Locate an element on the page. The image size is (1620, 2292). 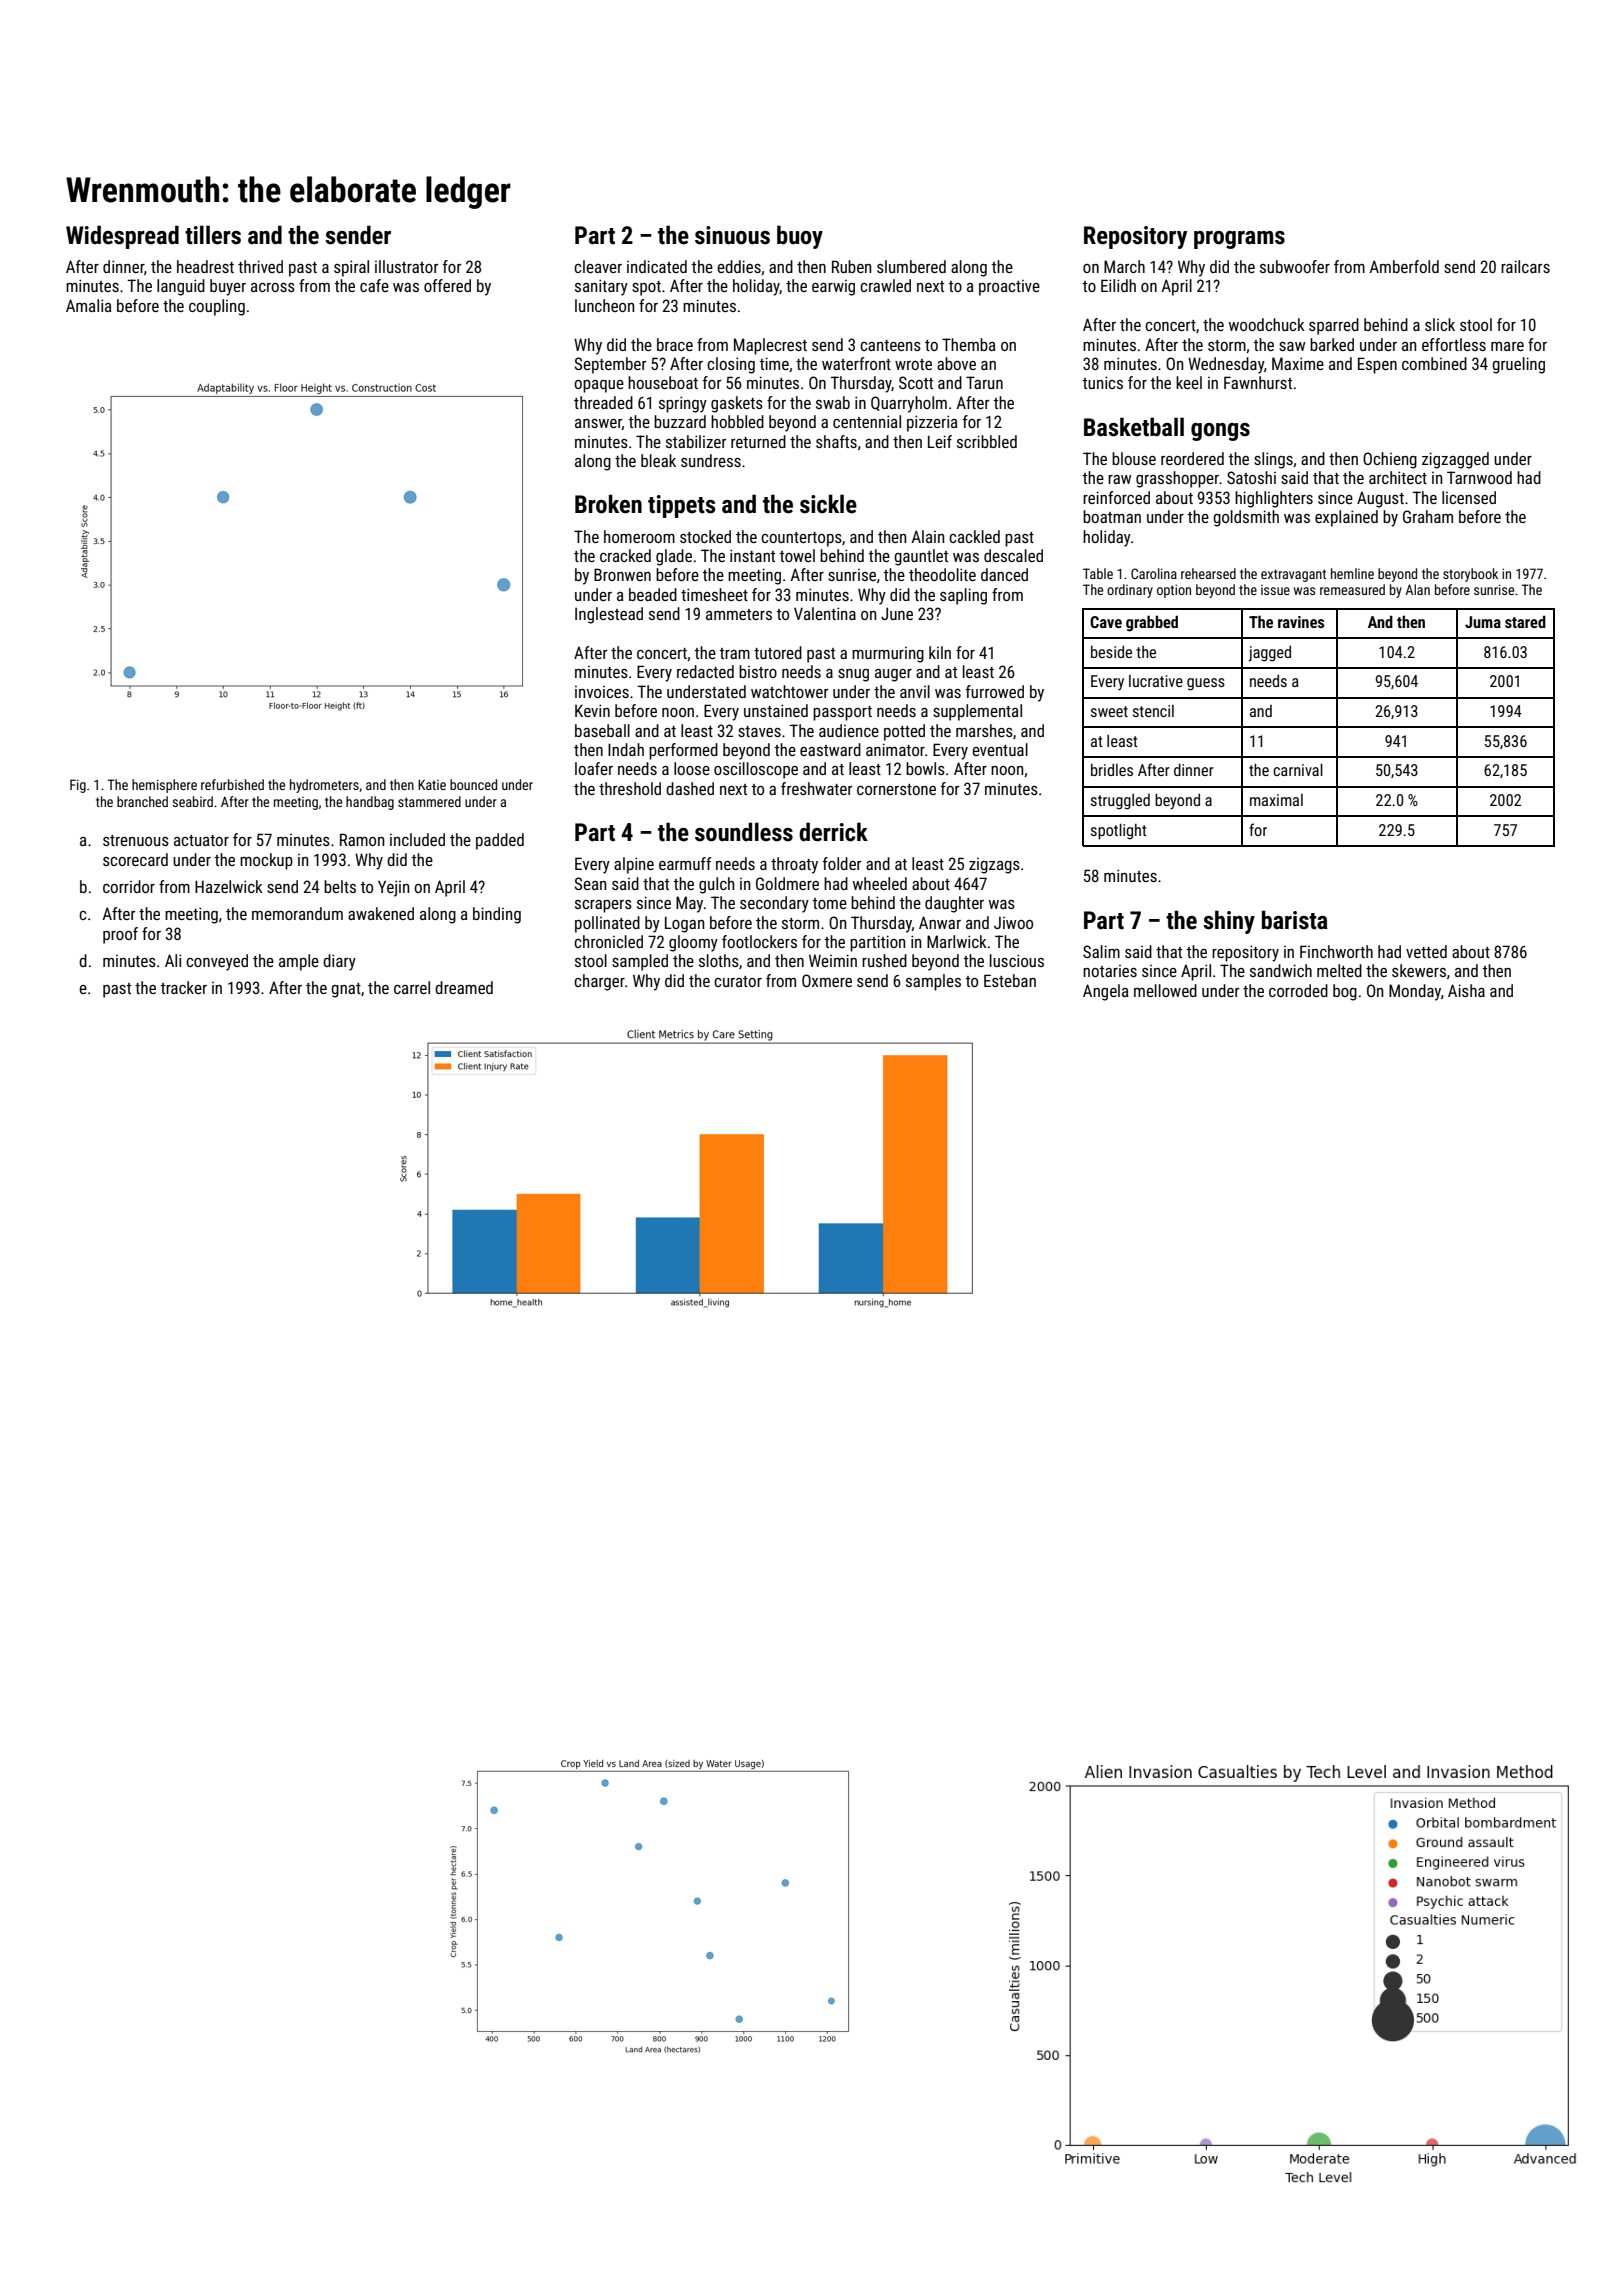
Widespread is located at coordinates (122, 237).
